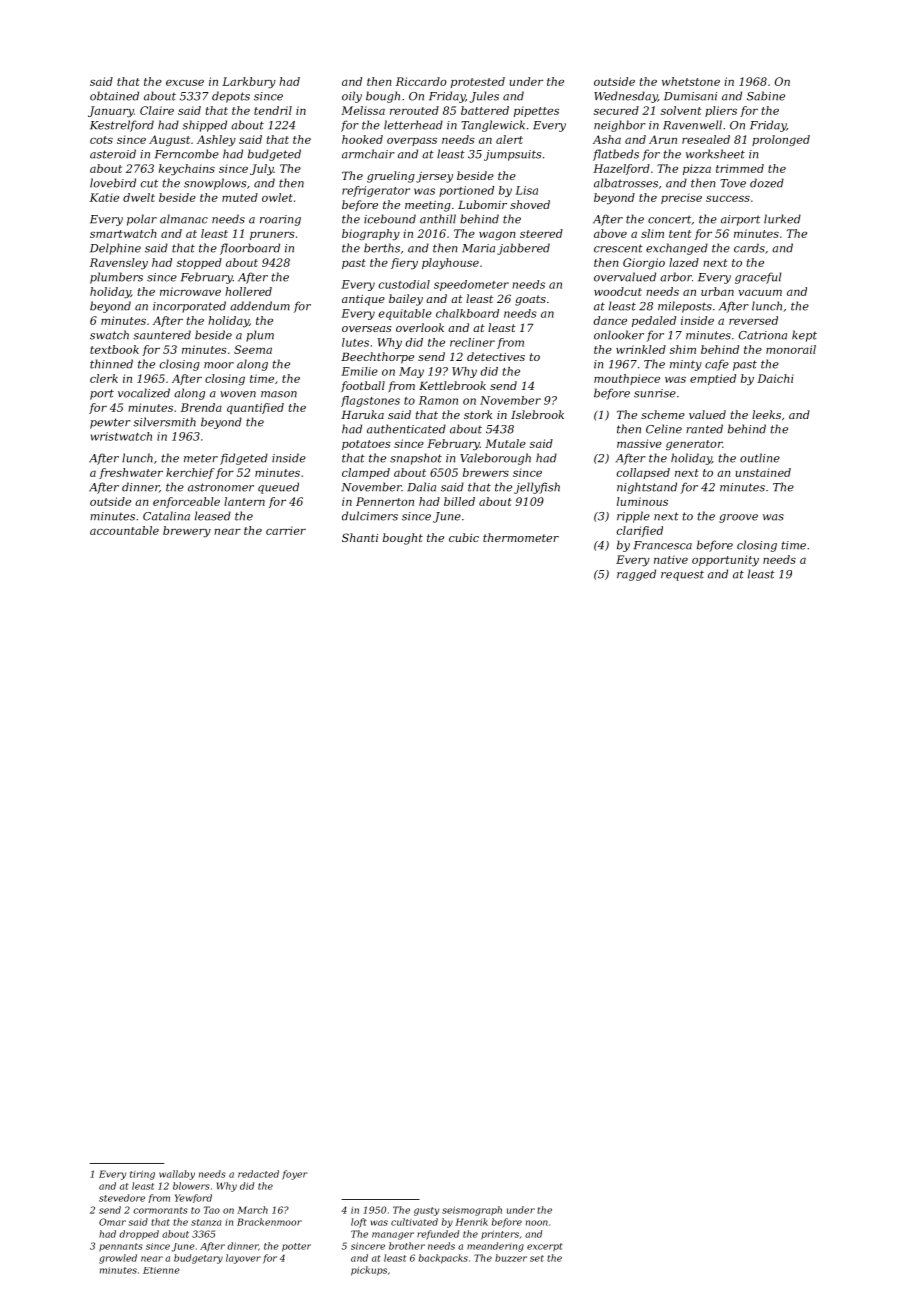 This screenshot has height=1316, width=908. Describe the element at coordinates (177, 1175) in the screenshot. I see `wallaby` at that location.
